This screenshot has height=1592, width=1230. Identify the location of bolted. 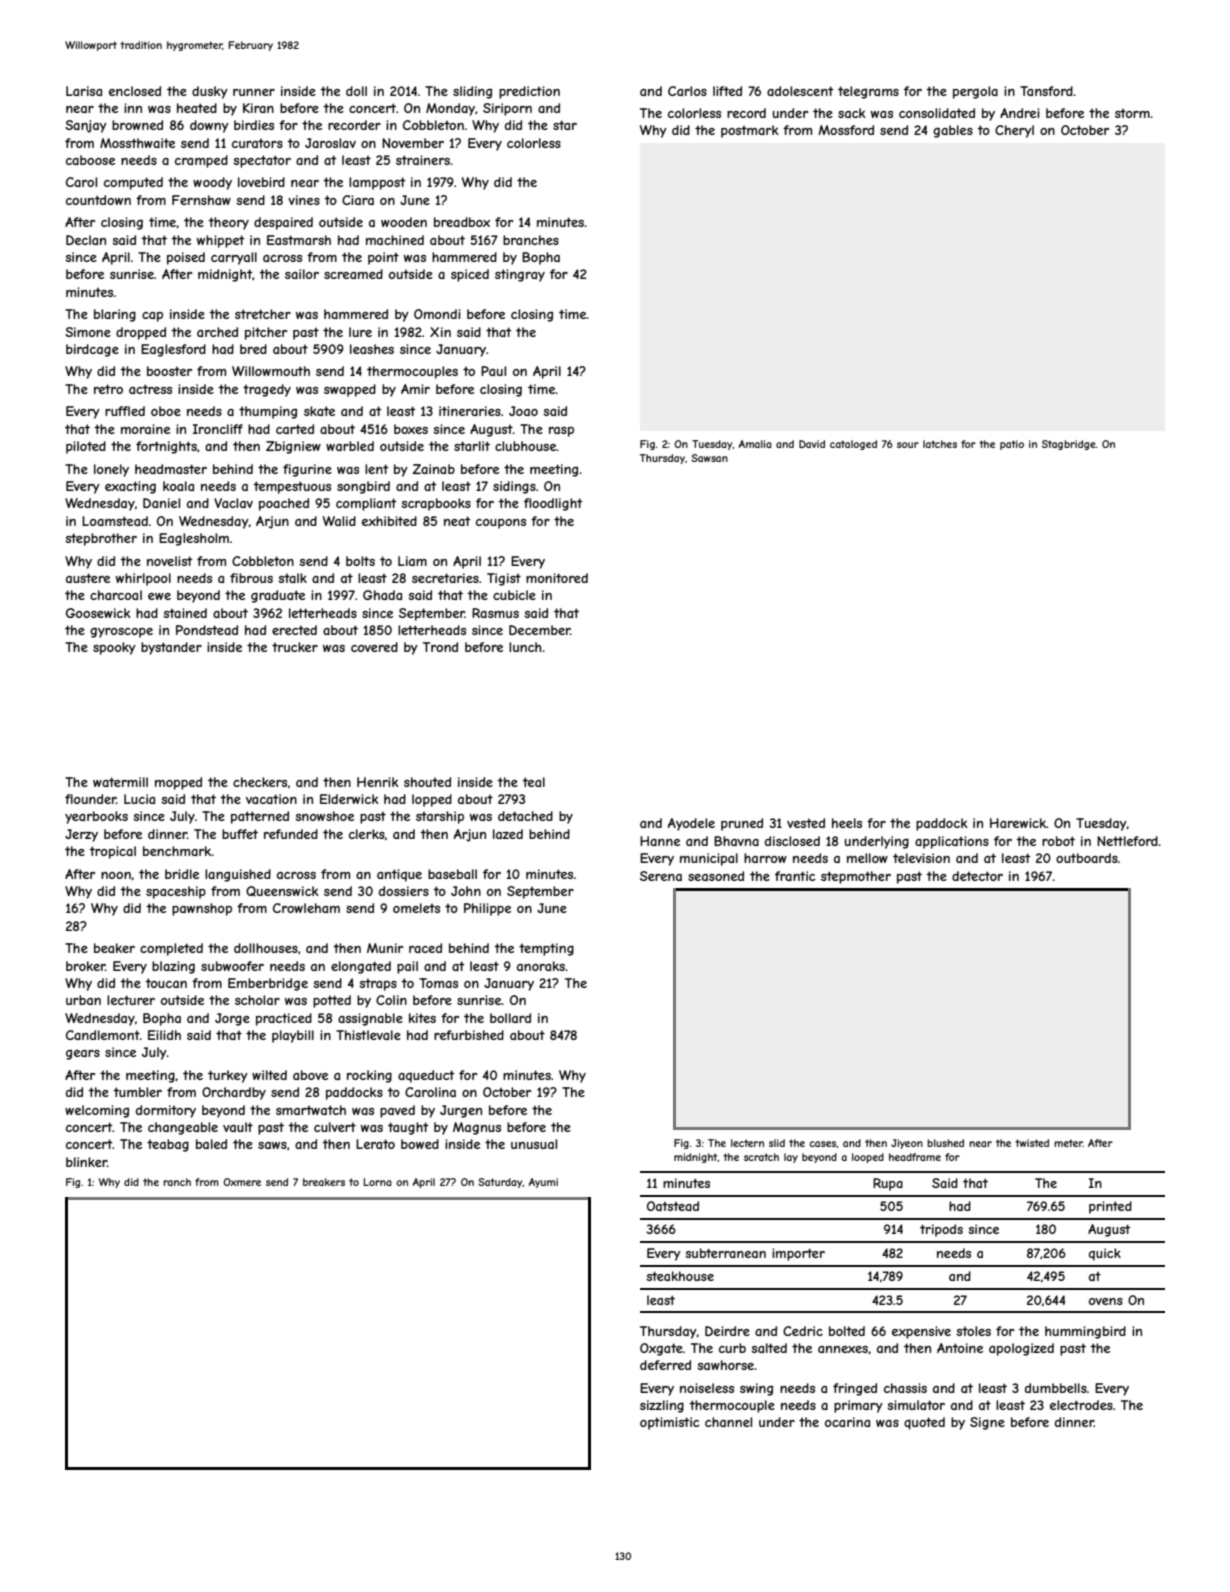
(847, 1331).
